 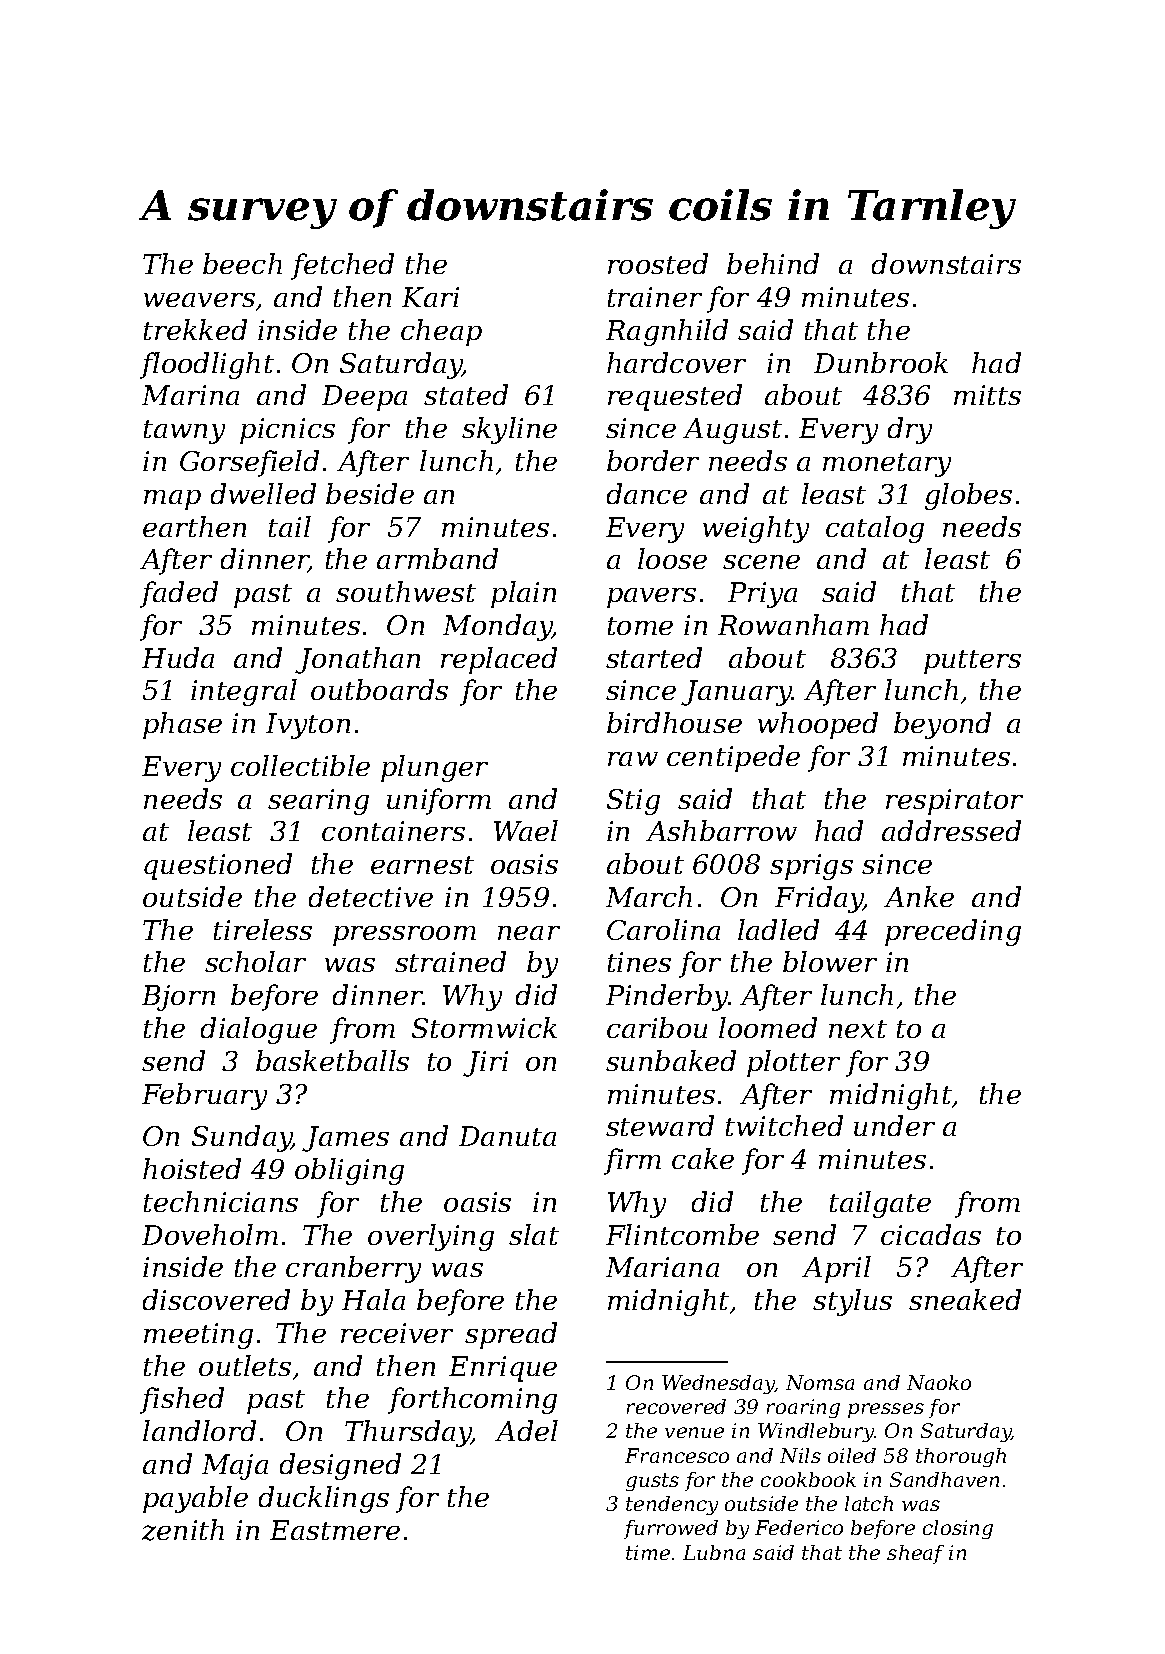 What do you see at coordinates (858, 1029) in the screenshot?
I see `next` at bounding box center [858, 1029].
